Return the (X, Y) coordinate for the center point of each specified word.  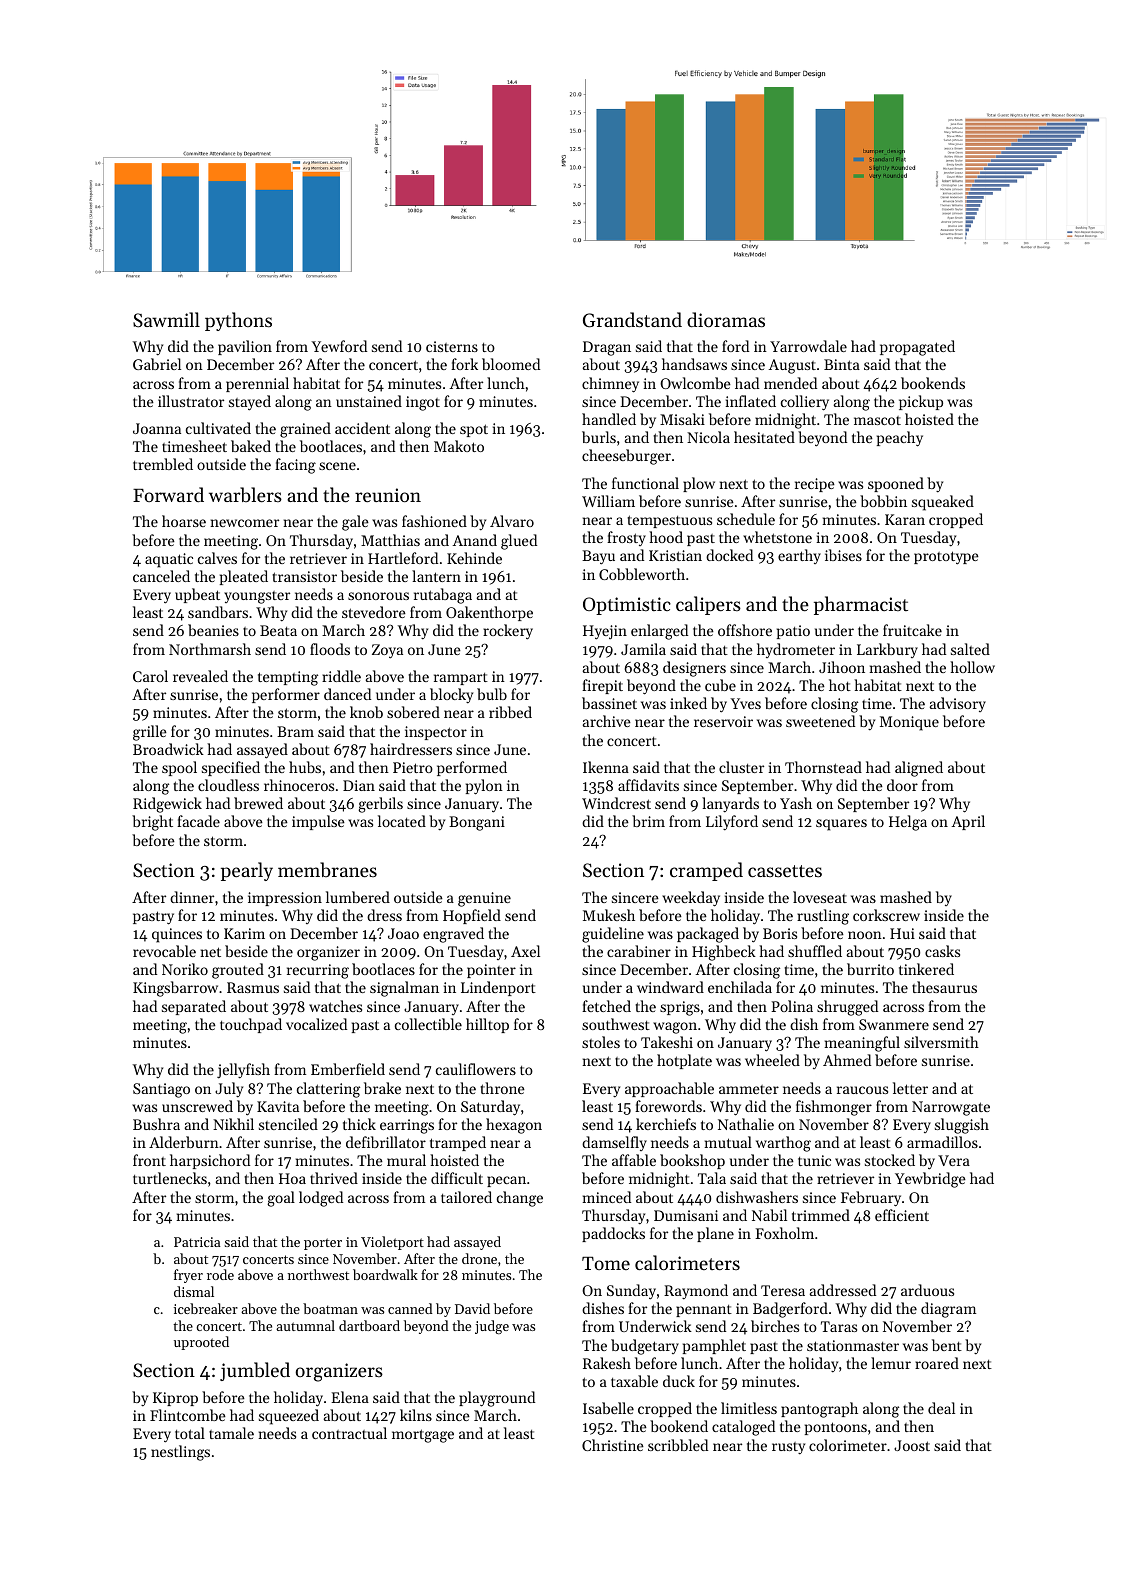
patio (793, 632)
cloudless (228, 785)
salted (970, 649)
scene (337, 466)
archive (607, 721)
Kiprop (175, 1399)
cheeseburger (626, 457)
